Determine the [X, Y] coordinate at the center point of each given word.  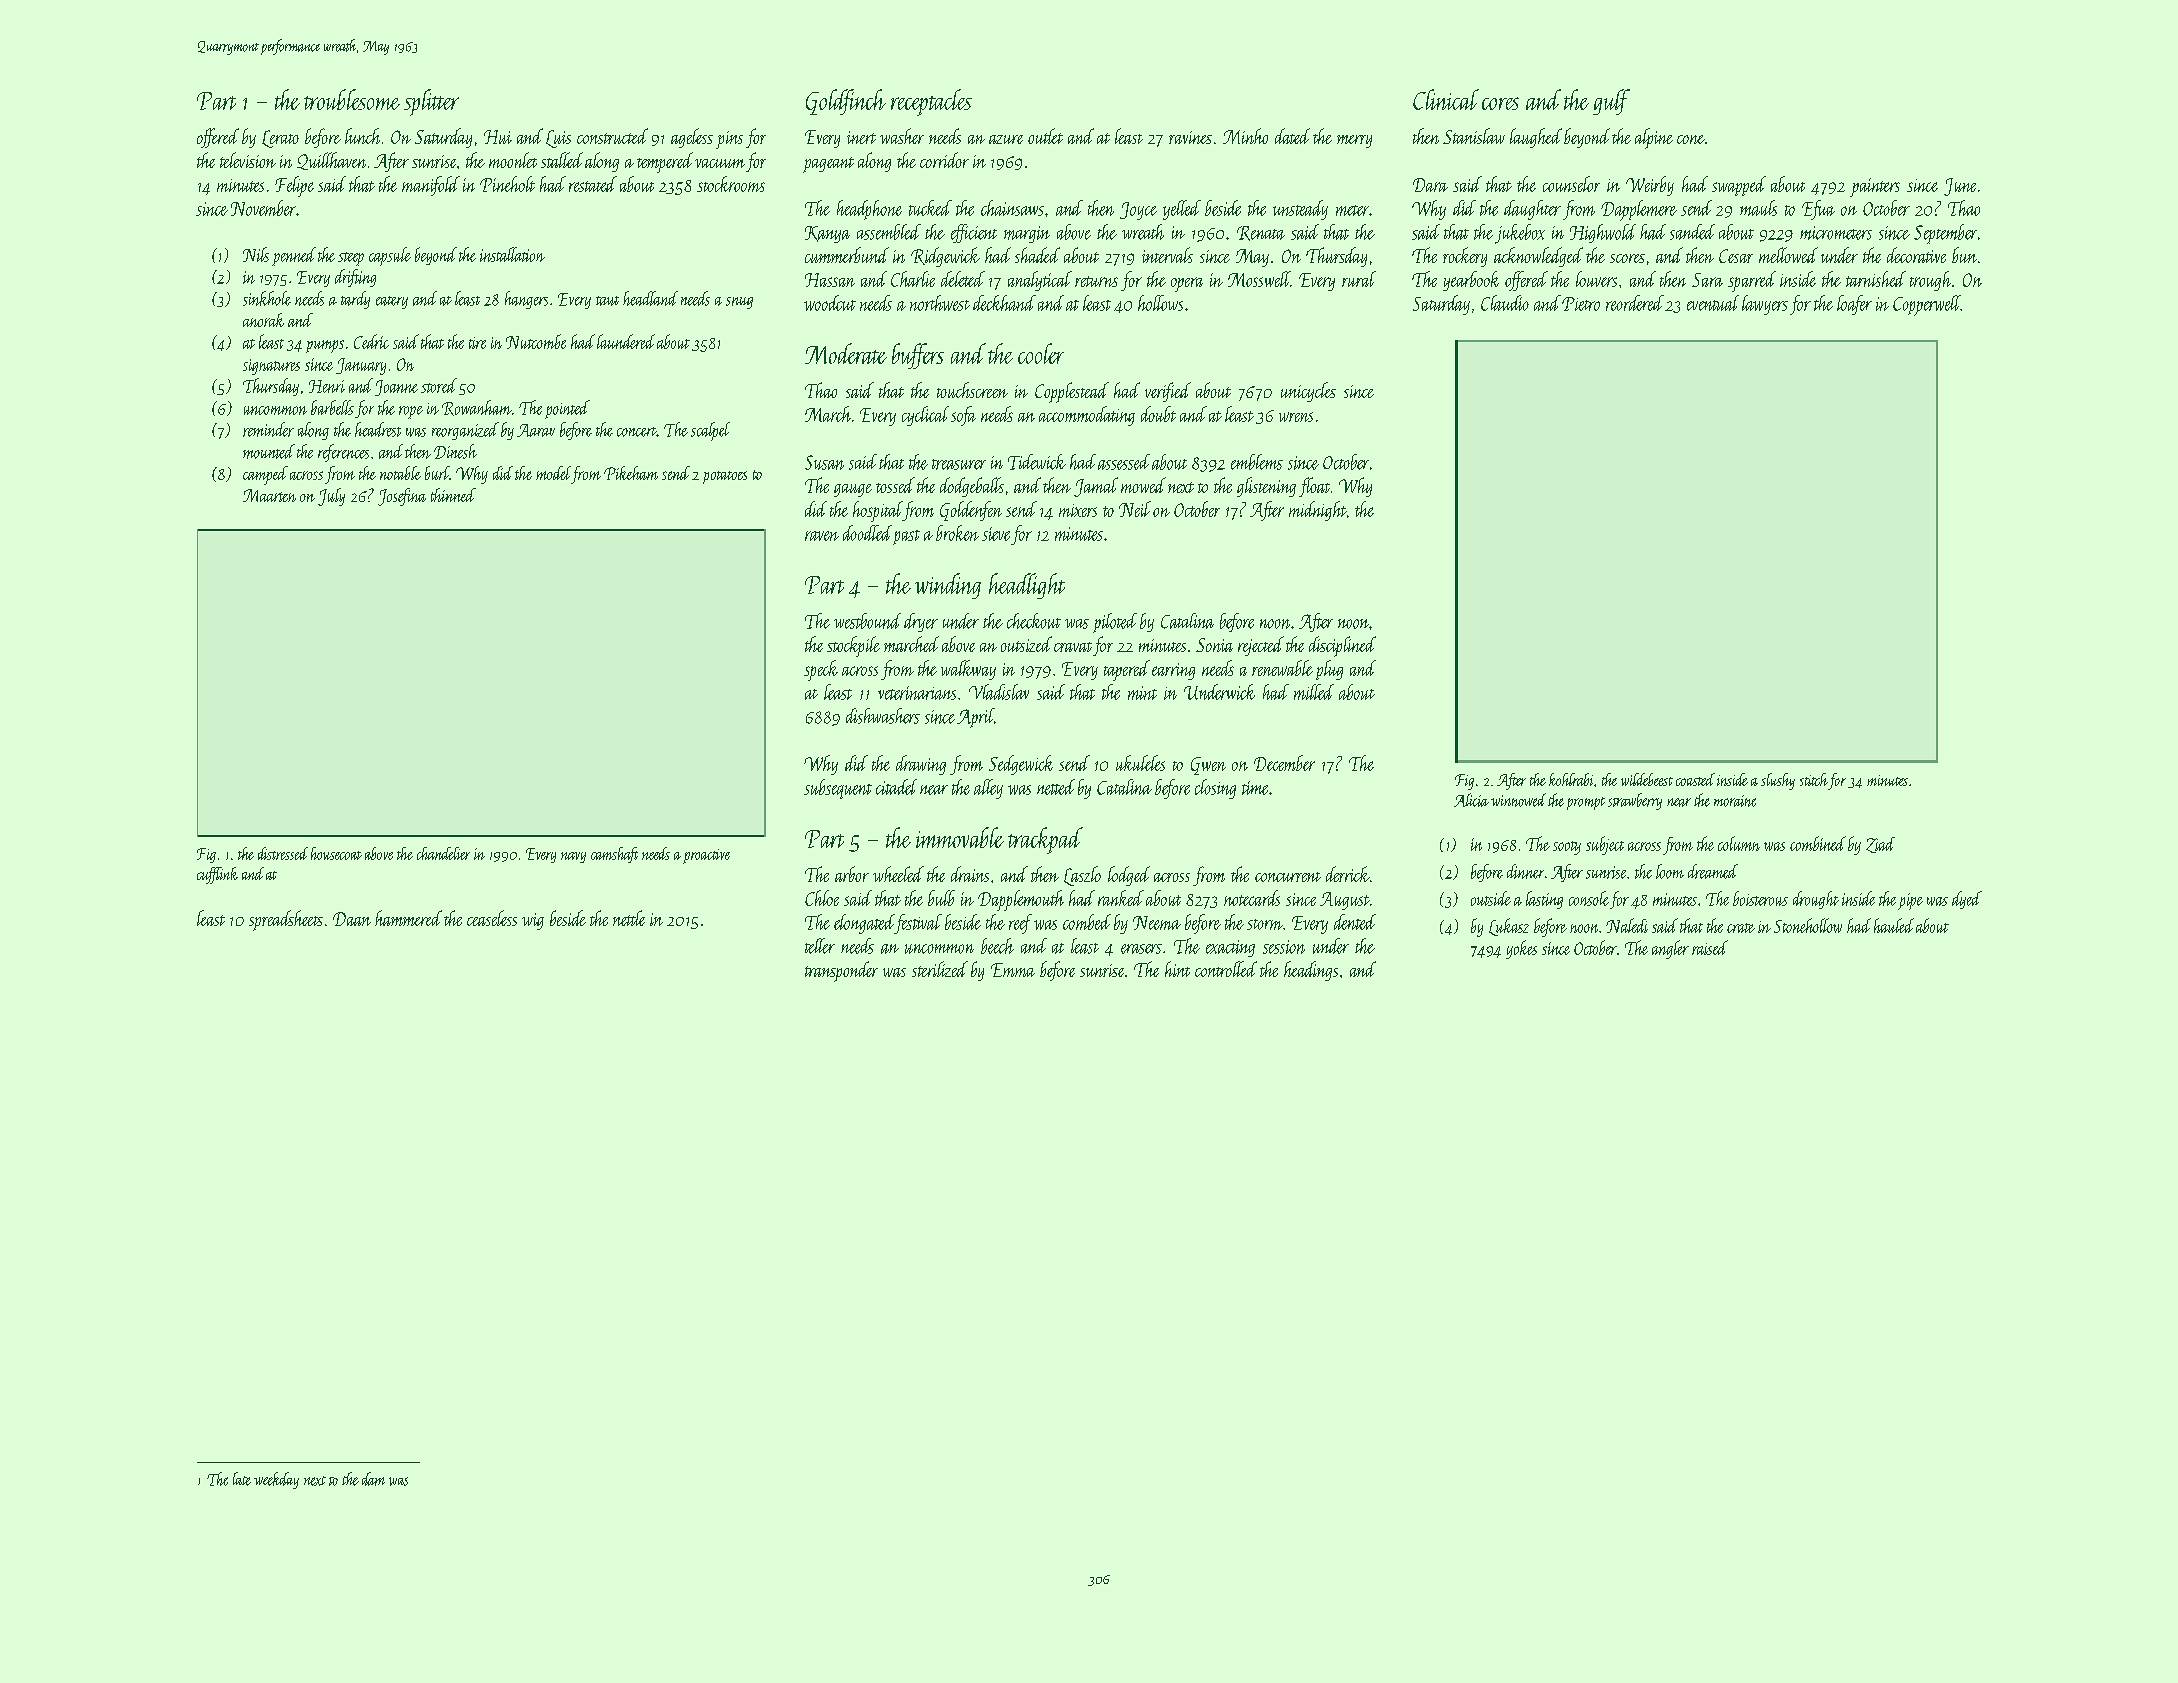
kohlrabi [1571, 779]
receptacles [931, 102]
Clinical [1446, 99]
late [242, 1479]
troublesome [352, 99]
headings [1311, 971]
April [975, 718]
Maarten [269, 495]
